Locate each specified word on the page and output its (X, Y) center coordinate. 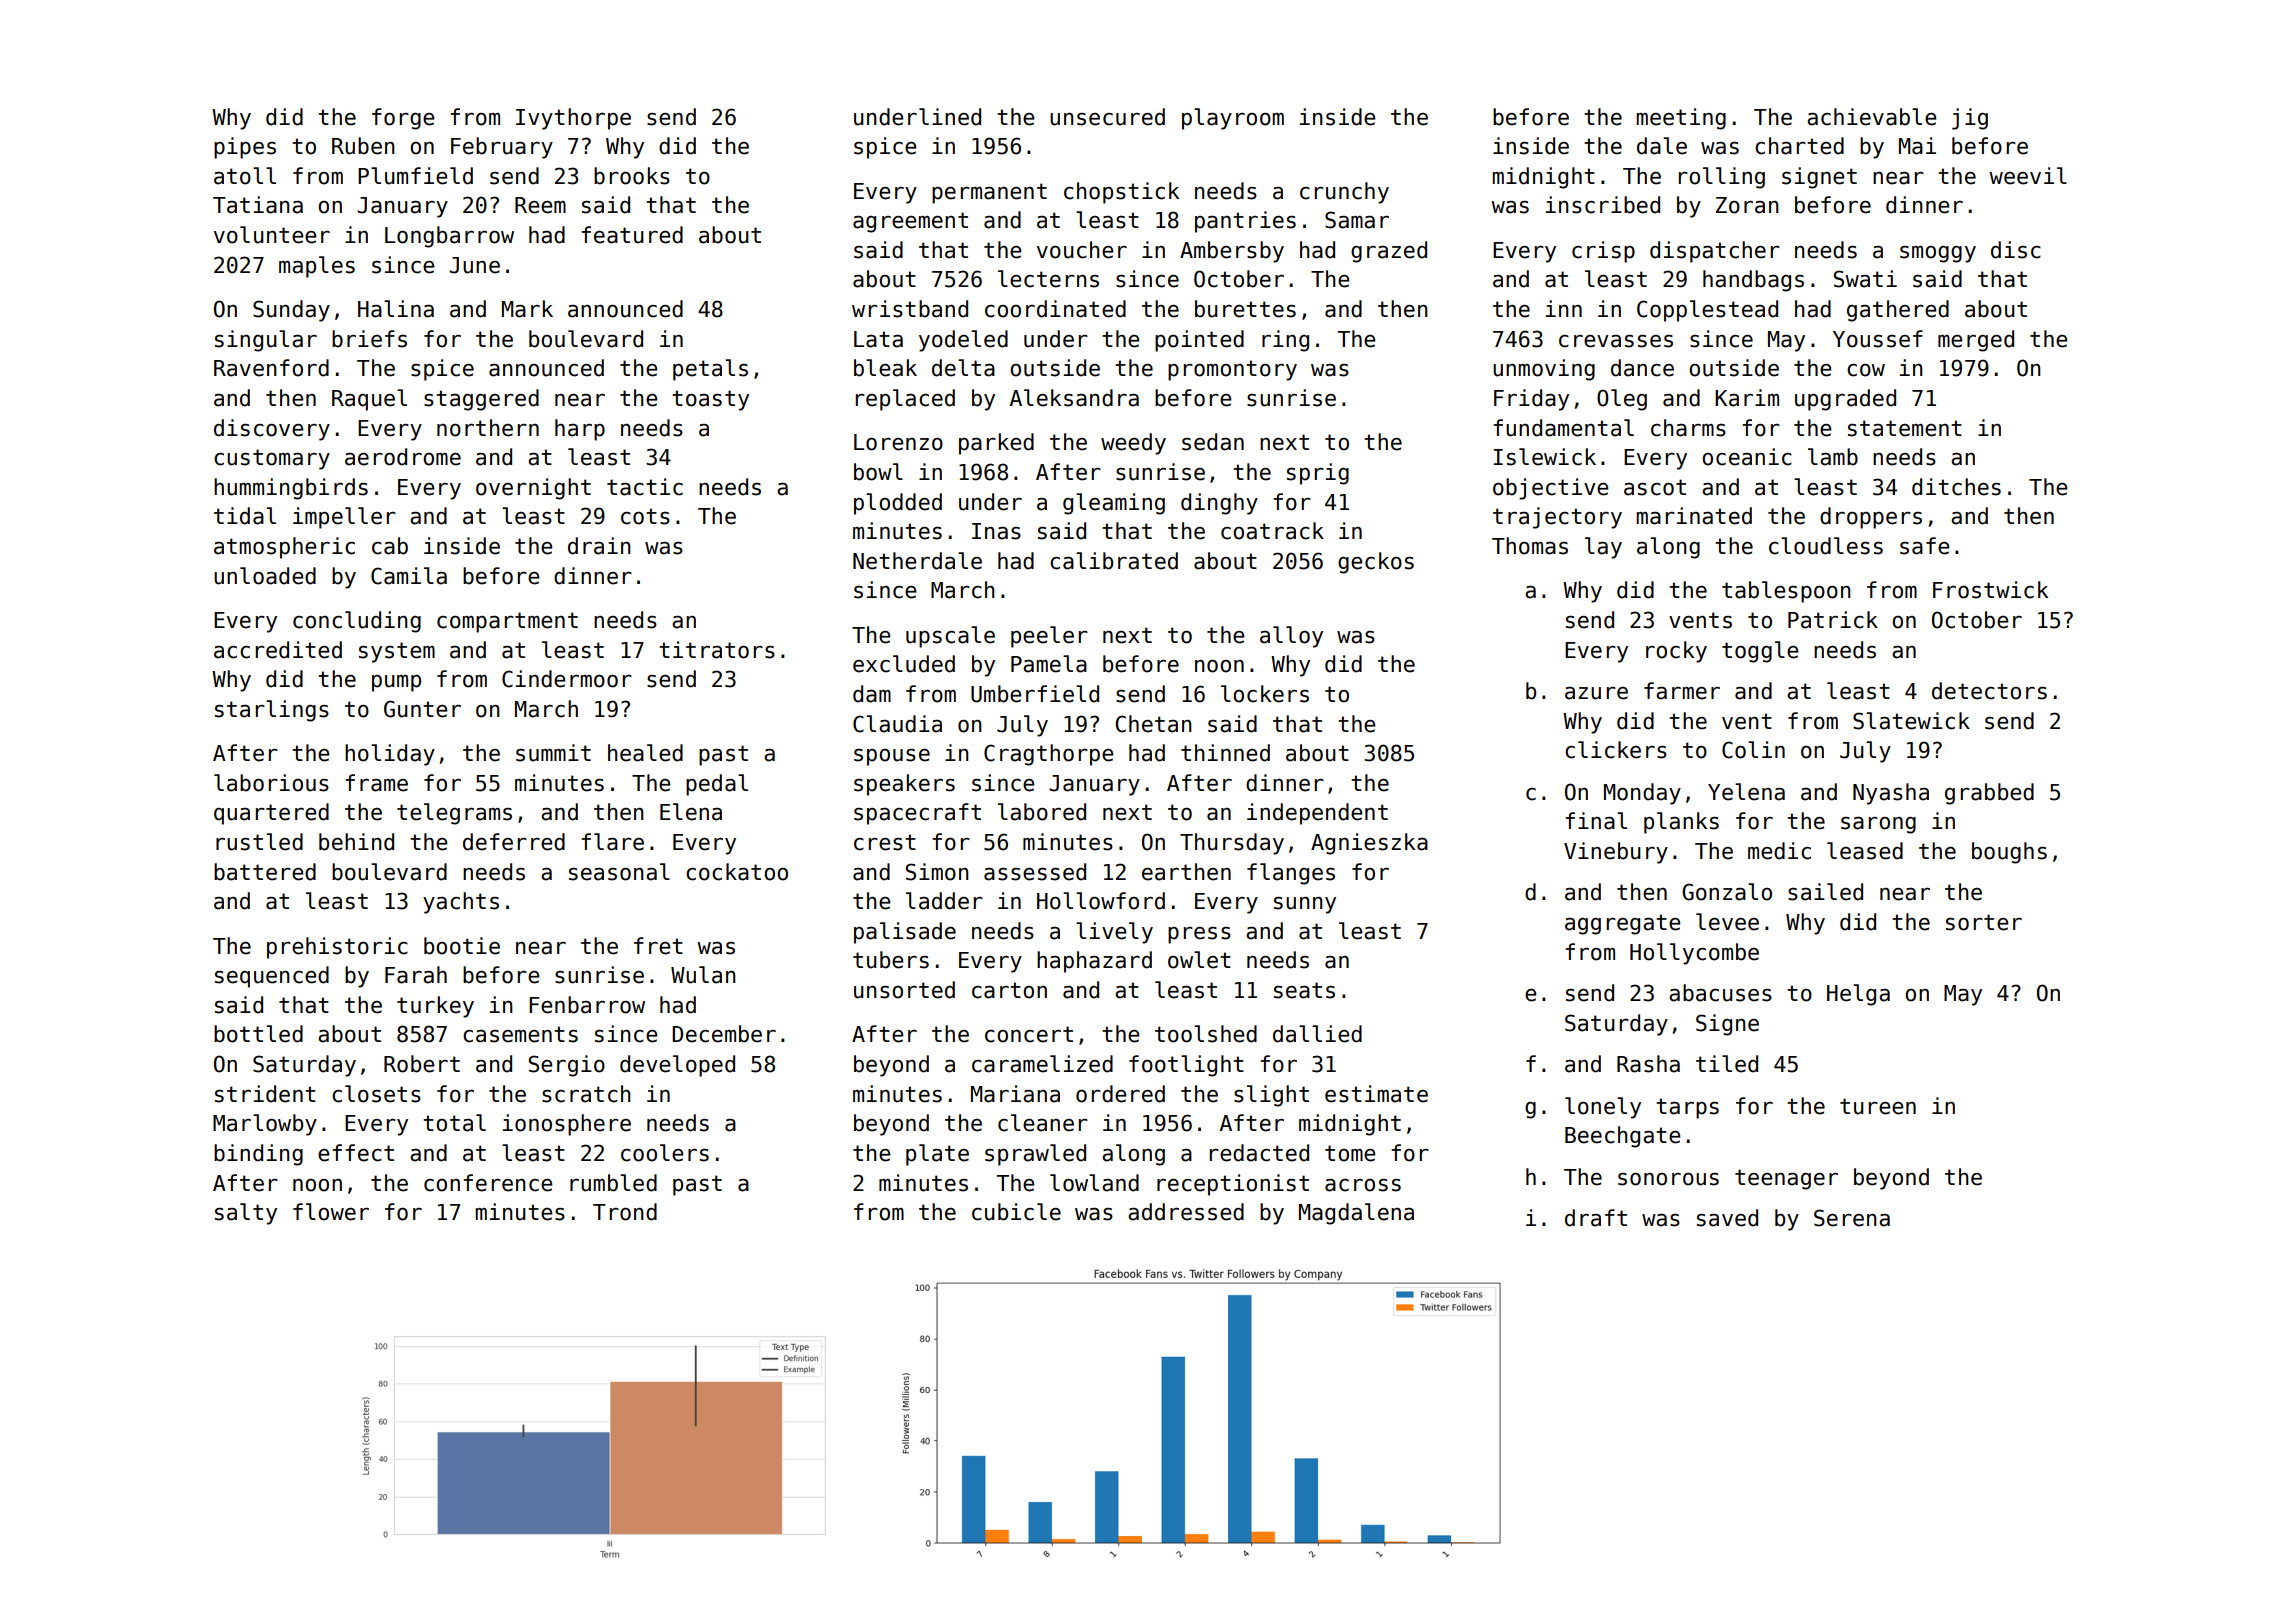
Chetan (1153, 724)
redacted (1259, 1153)
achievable (1871, 117)
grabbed (1989, 794)
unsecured (1107, 117)
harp (580, 430)
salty (246, 1214)
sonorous (1668, 1179)
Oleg (1622, 400)
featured (632, 235)
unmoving (1544, 370)
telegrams (454, 814)
